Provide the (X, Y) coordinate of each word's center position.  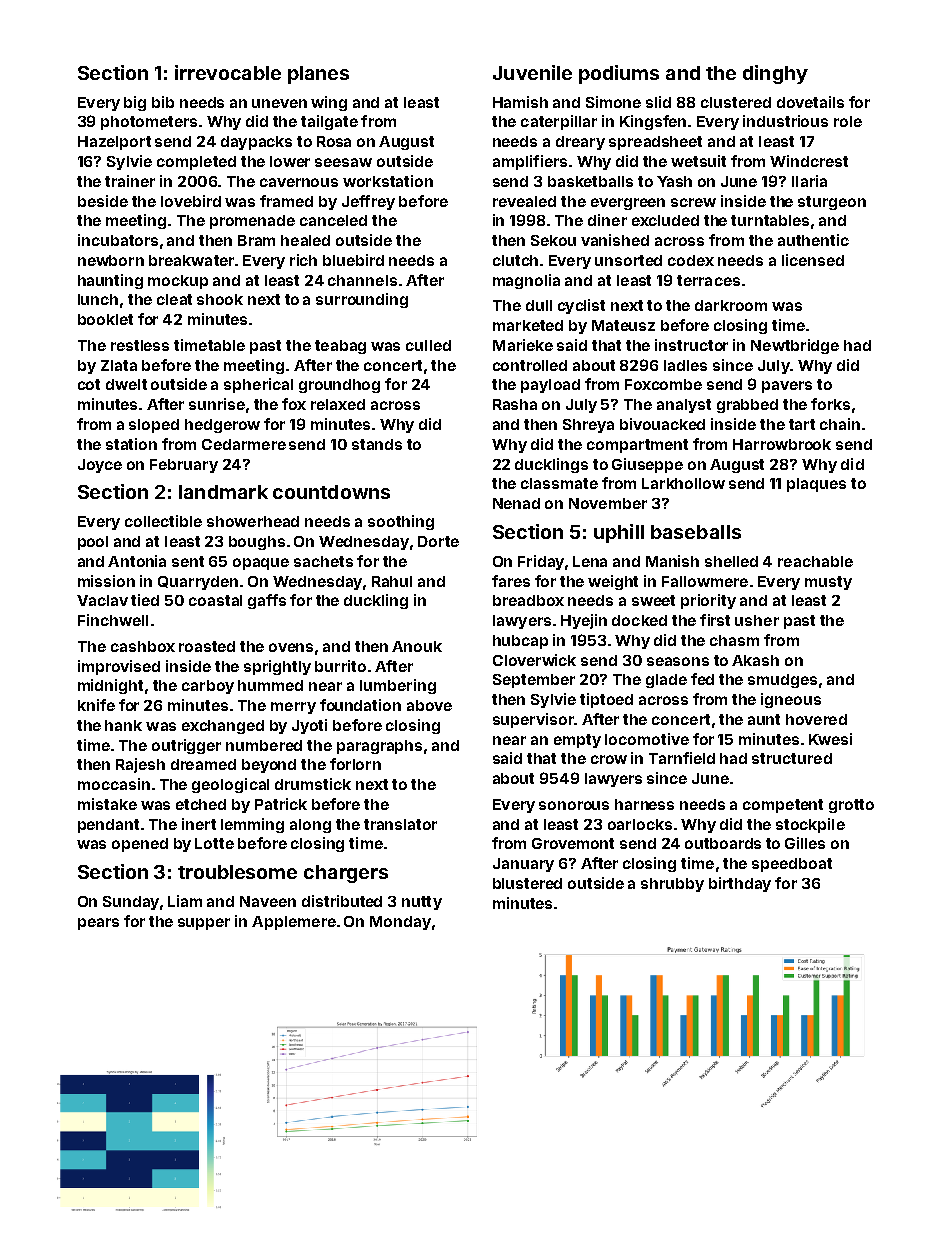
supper (204, 924)
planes (318, 75)
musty (828, 583)
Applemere (294, 923)
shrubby (672, 885)
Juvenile (532, 72)
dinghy (775, 74)
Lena (590, 561)
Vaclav (102, 600)
